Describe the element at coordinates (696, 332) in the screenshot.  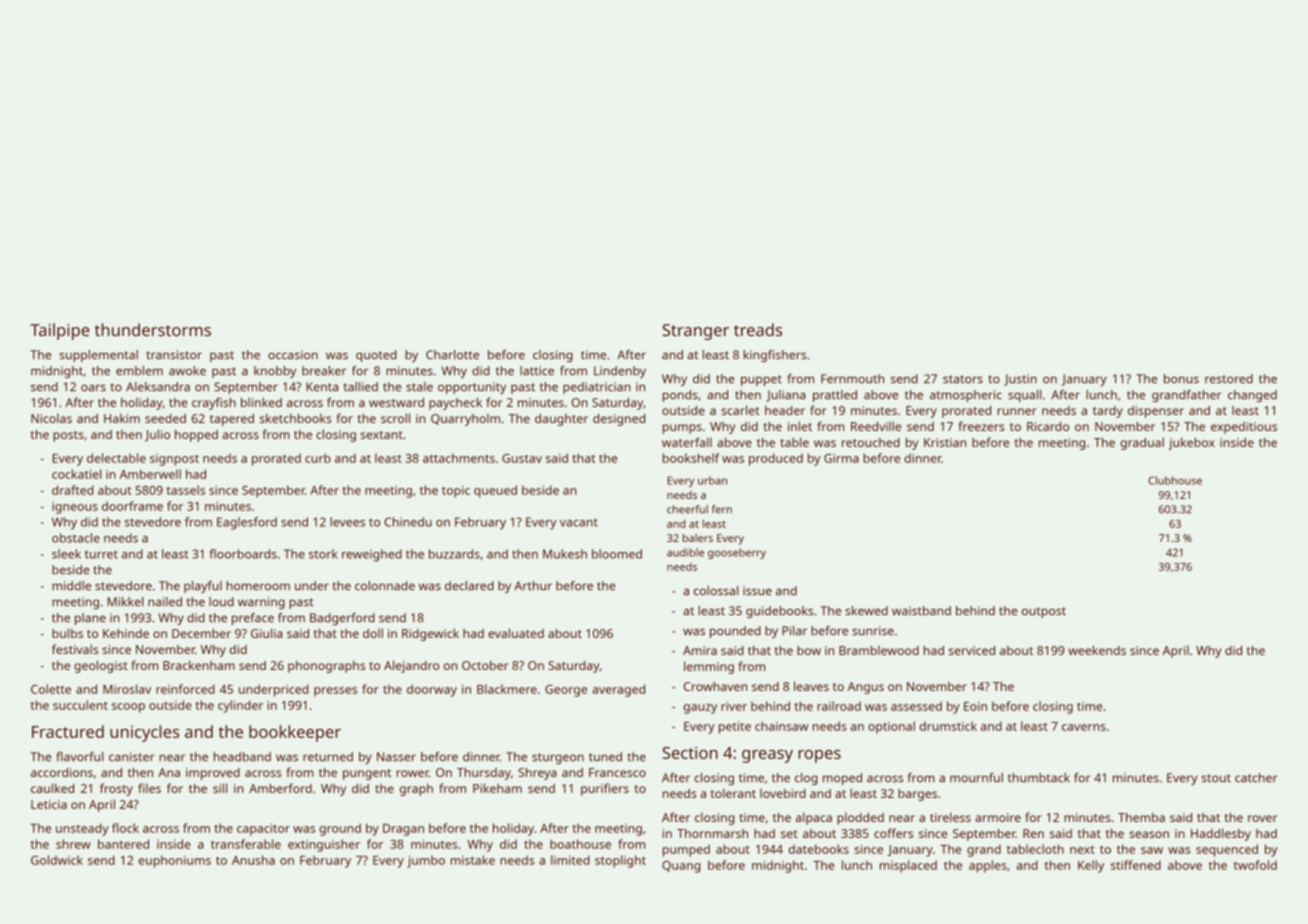
I see `Stranger` at that location.
